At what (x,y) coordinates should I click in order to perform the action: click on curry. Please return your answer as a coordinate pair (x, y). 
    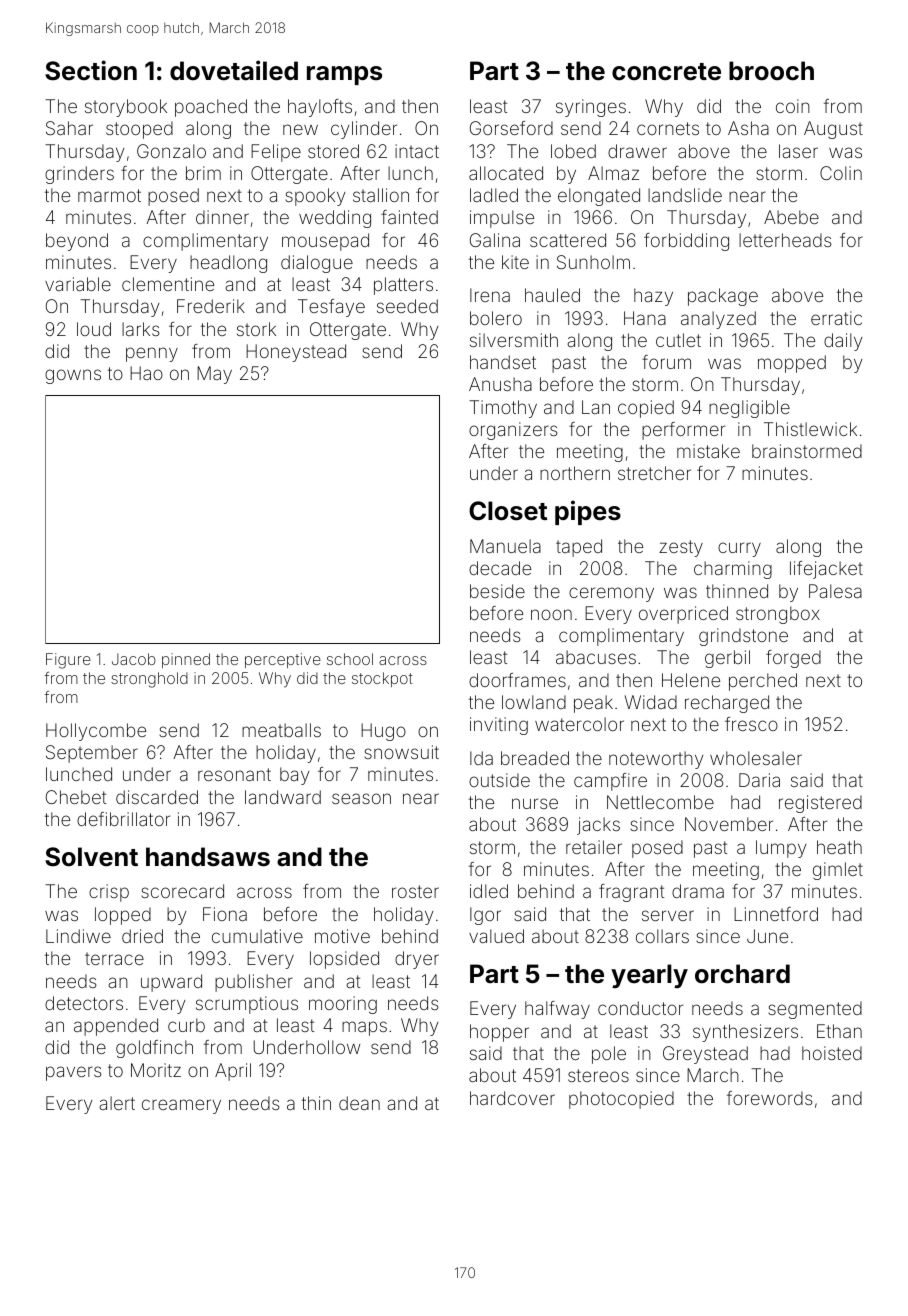
    Looking at the image, I should click on (739, 549).
